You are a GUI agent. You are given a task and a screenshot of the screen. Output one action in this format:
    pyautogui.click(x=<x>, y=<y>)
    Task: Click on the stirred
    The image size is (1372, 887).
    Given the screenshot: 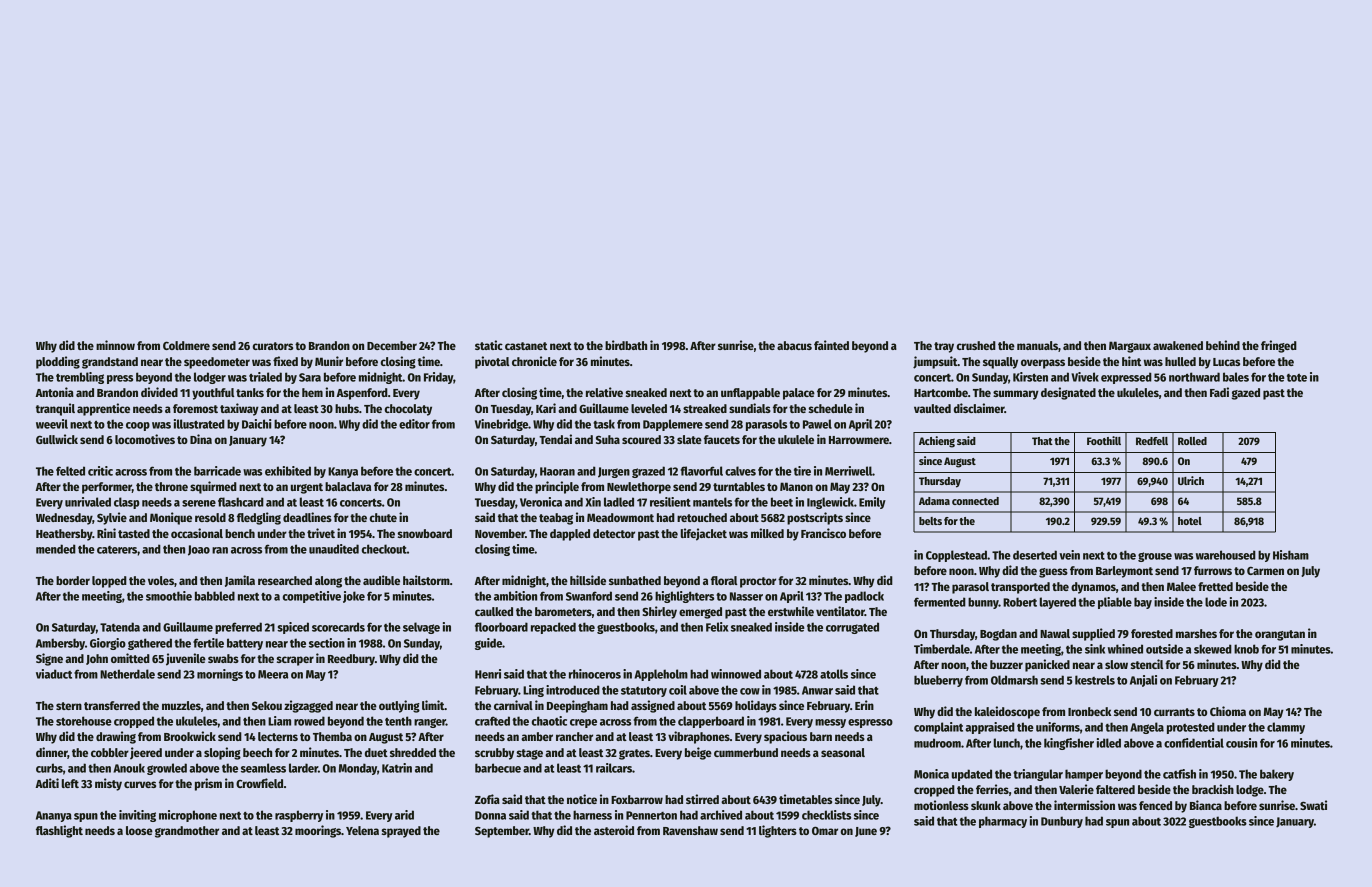 What is the action you would take?
    pyautogui.click(x=702, y=799)
